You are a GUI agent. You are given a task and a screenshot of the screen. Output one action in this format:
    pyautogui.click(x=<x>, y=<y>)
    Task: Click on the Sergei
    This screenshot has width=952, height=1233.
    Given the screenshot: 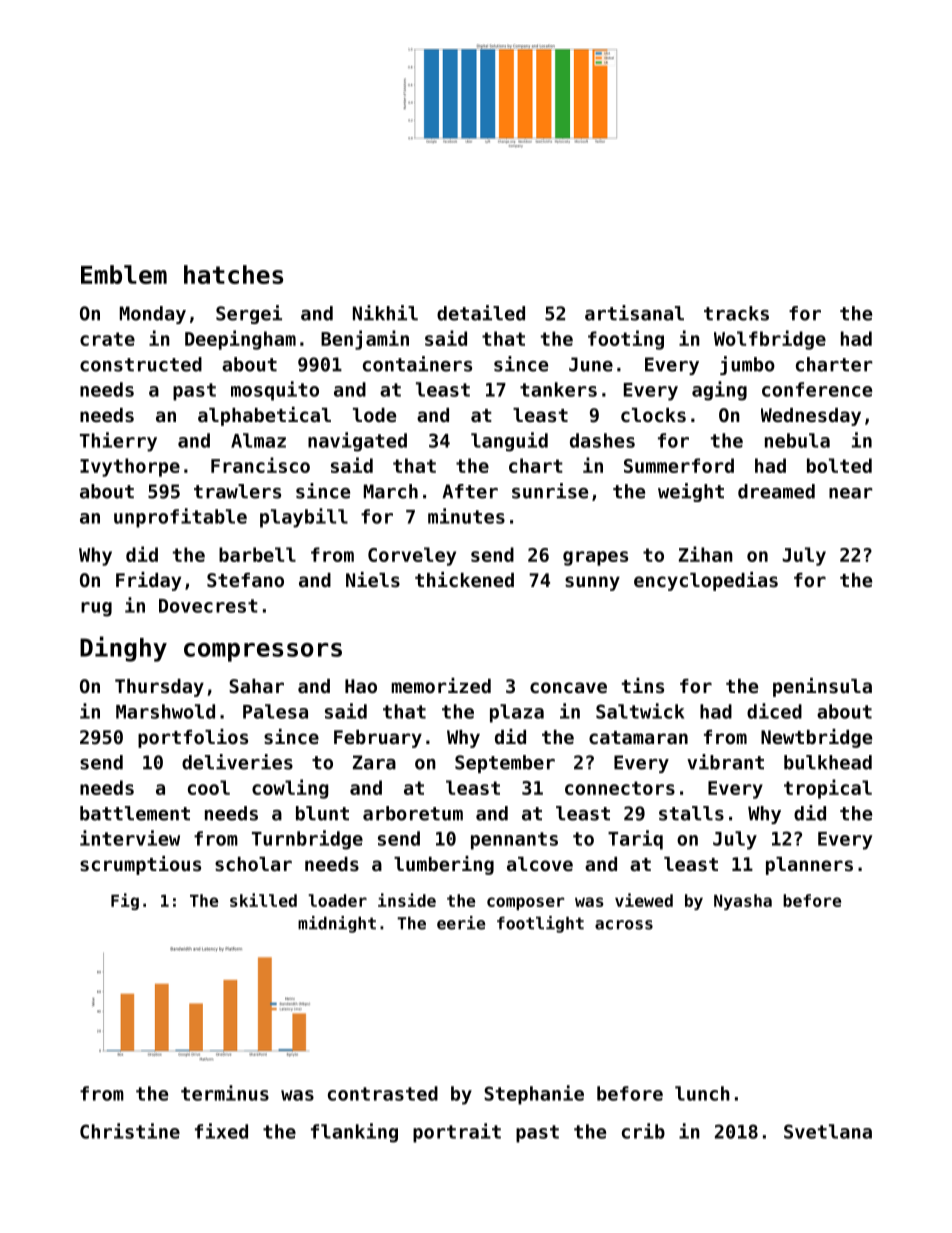 What is the action you would take?
    pyautogui.click(x=249, y=314)
